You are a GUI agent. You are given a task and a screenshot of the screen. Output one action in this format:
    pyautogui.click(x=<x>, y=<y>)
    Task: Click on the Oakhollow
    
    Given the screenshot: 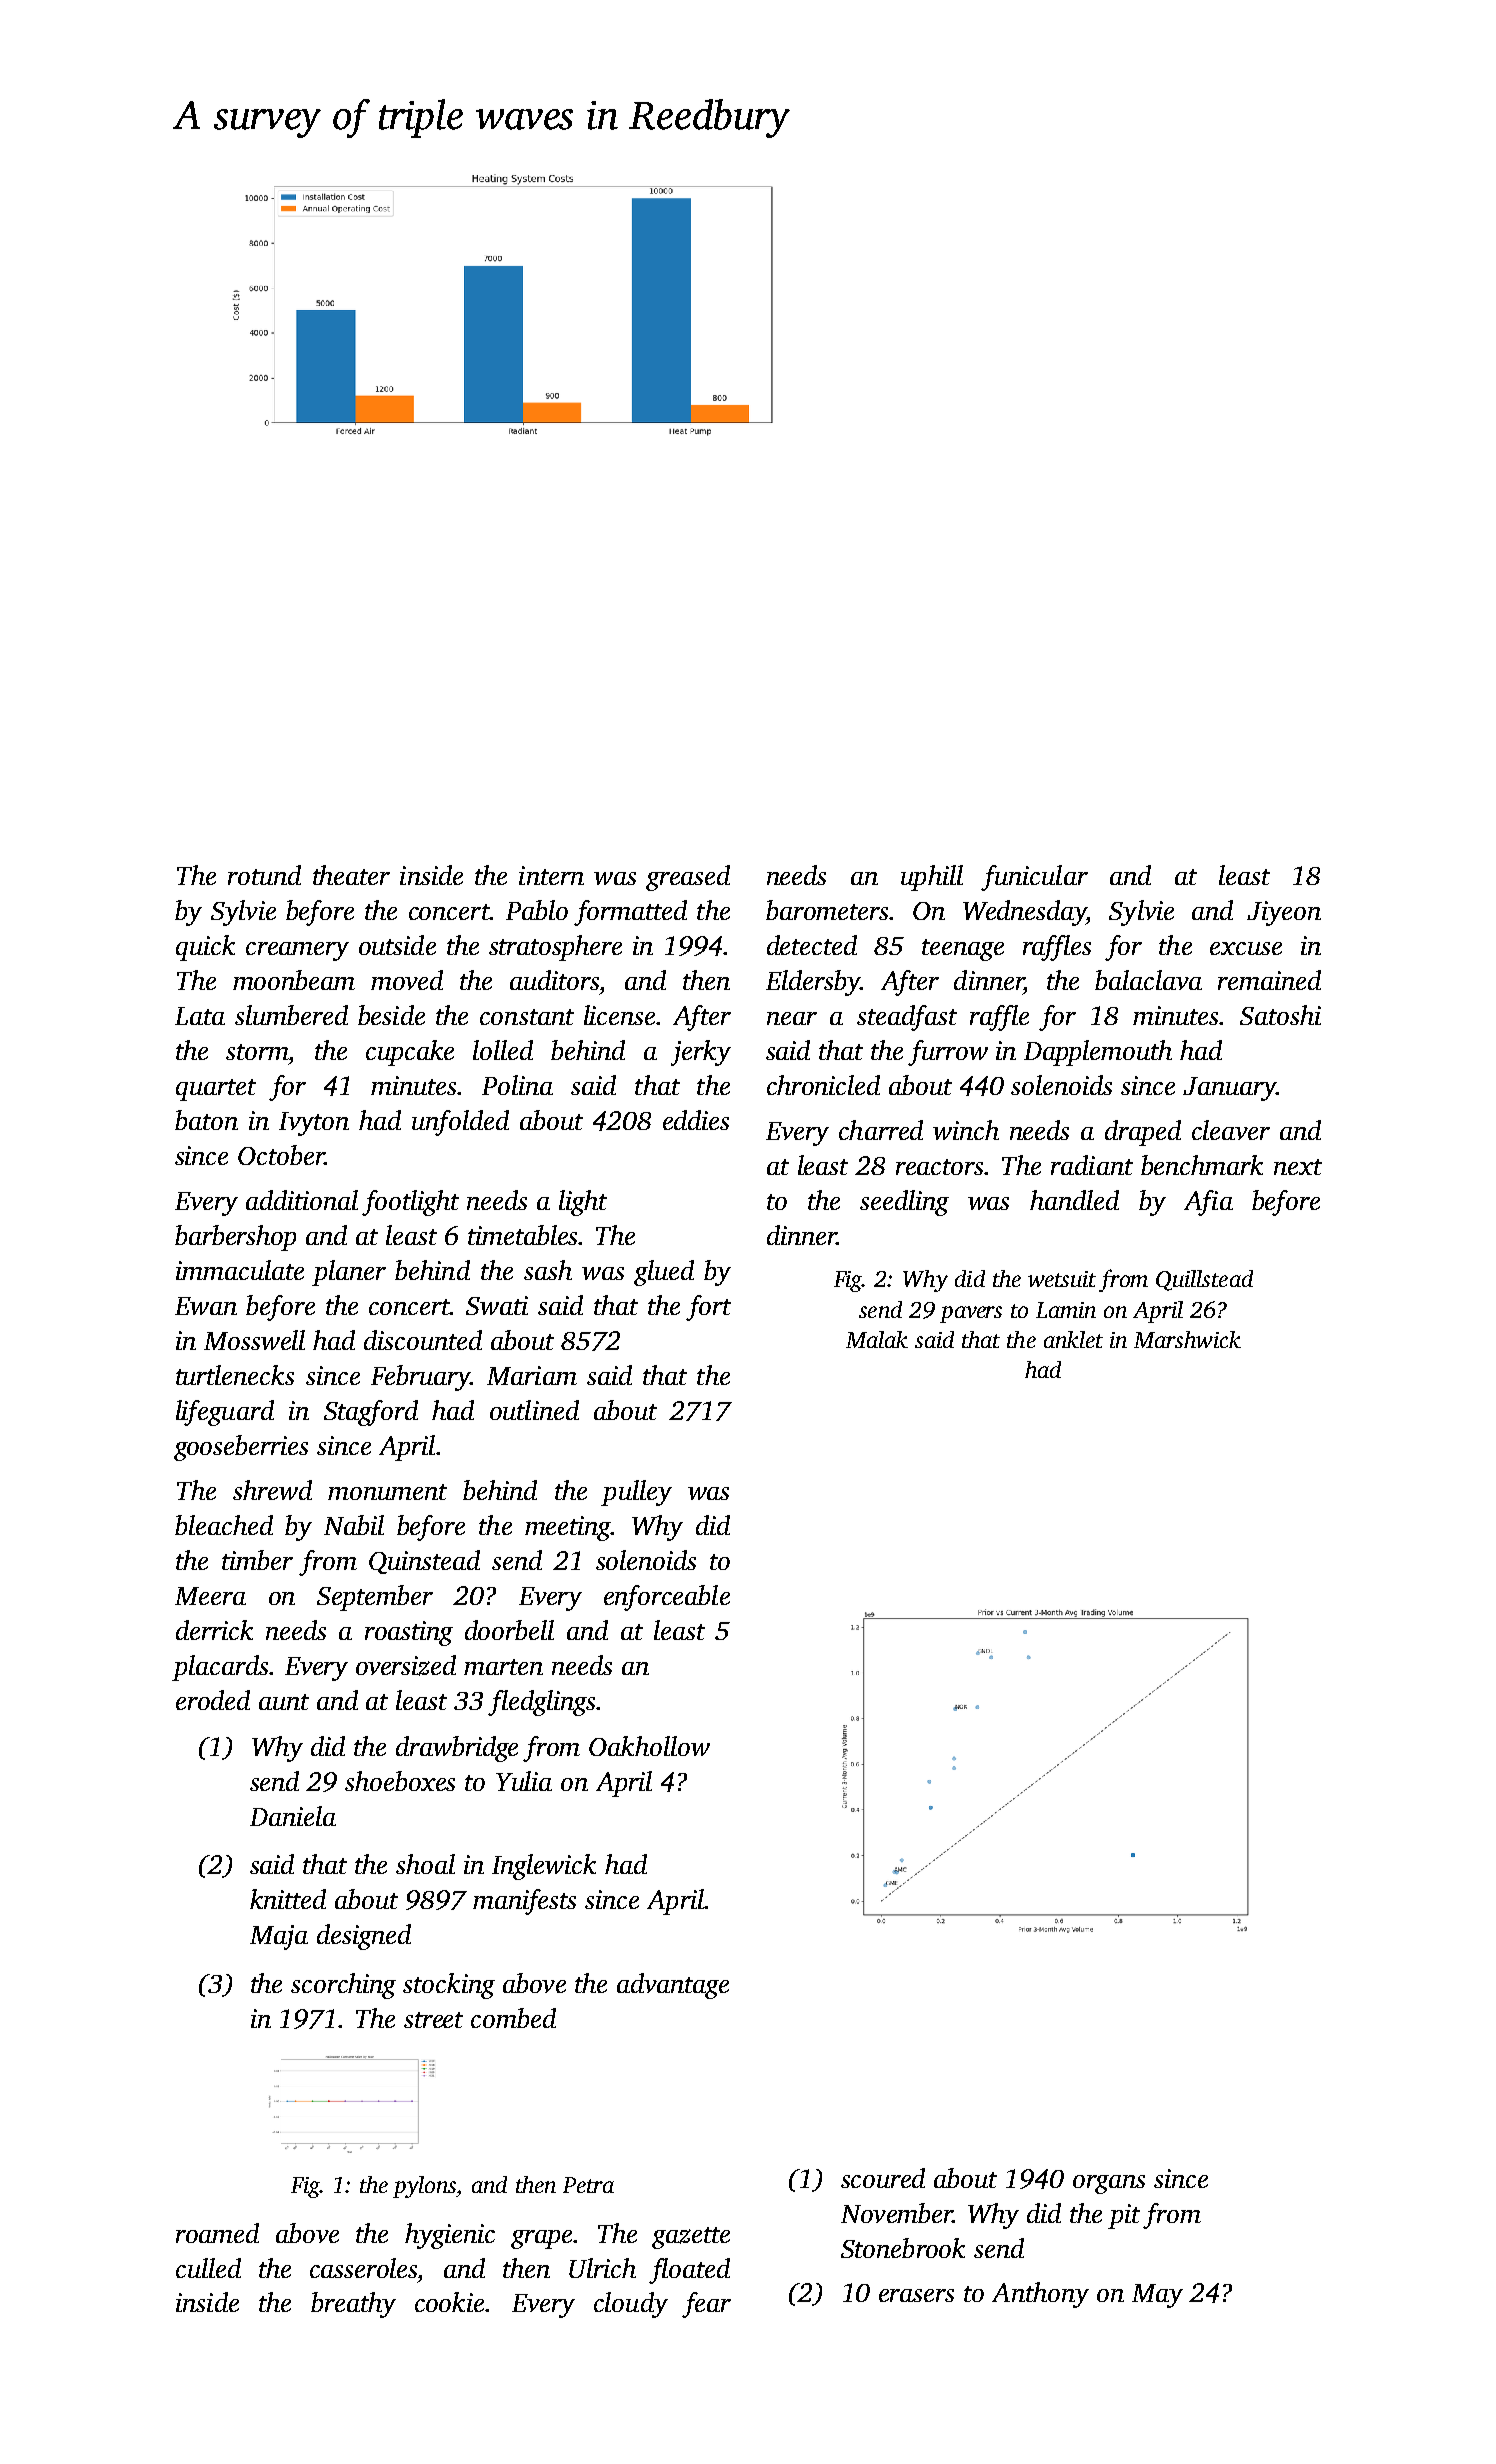 What is the action you would take?
    pyautogui.click(x=649, y=1746)
